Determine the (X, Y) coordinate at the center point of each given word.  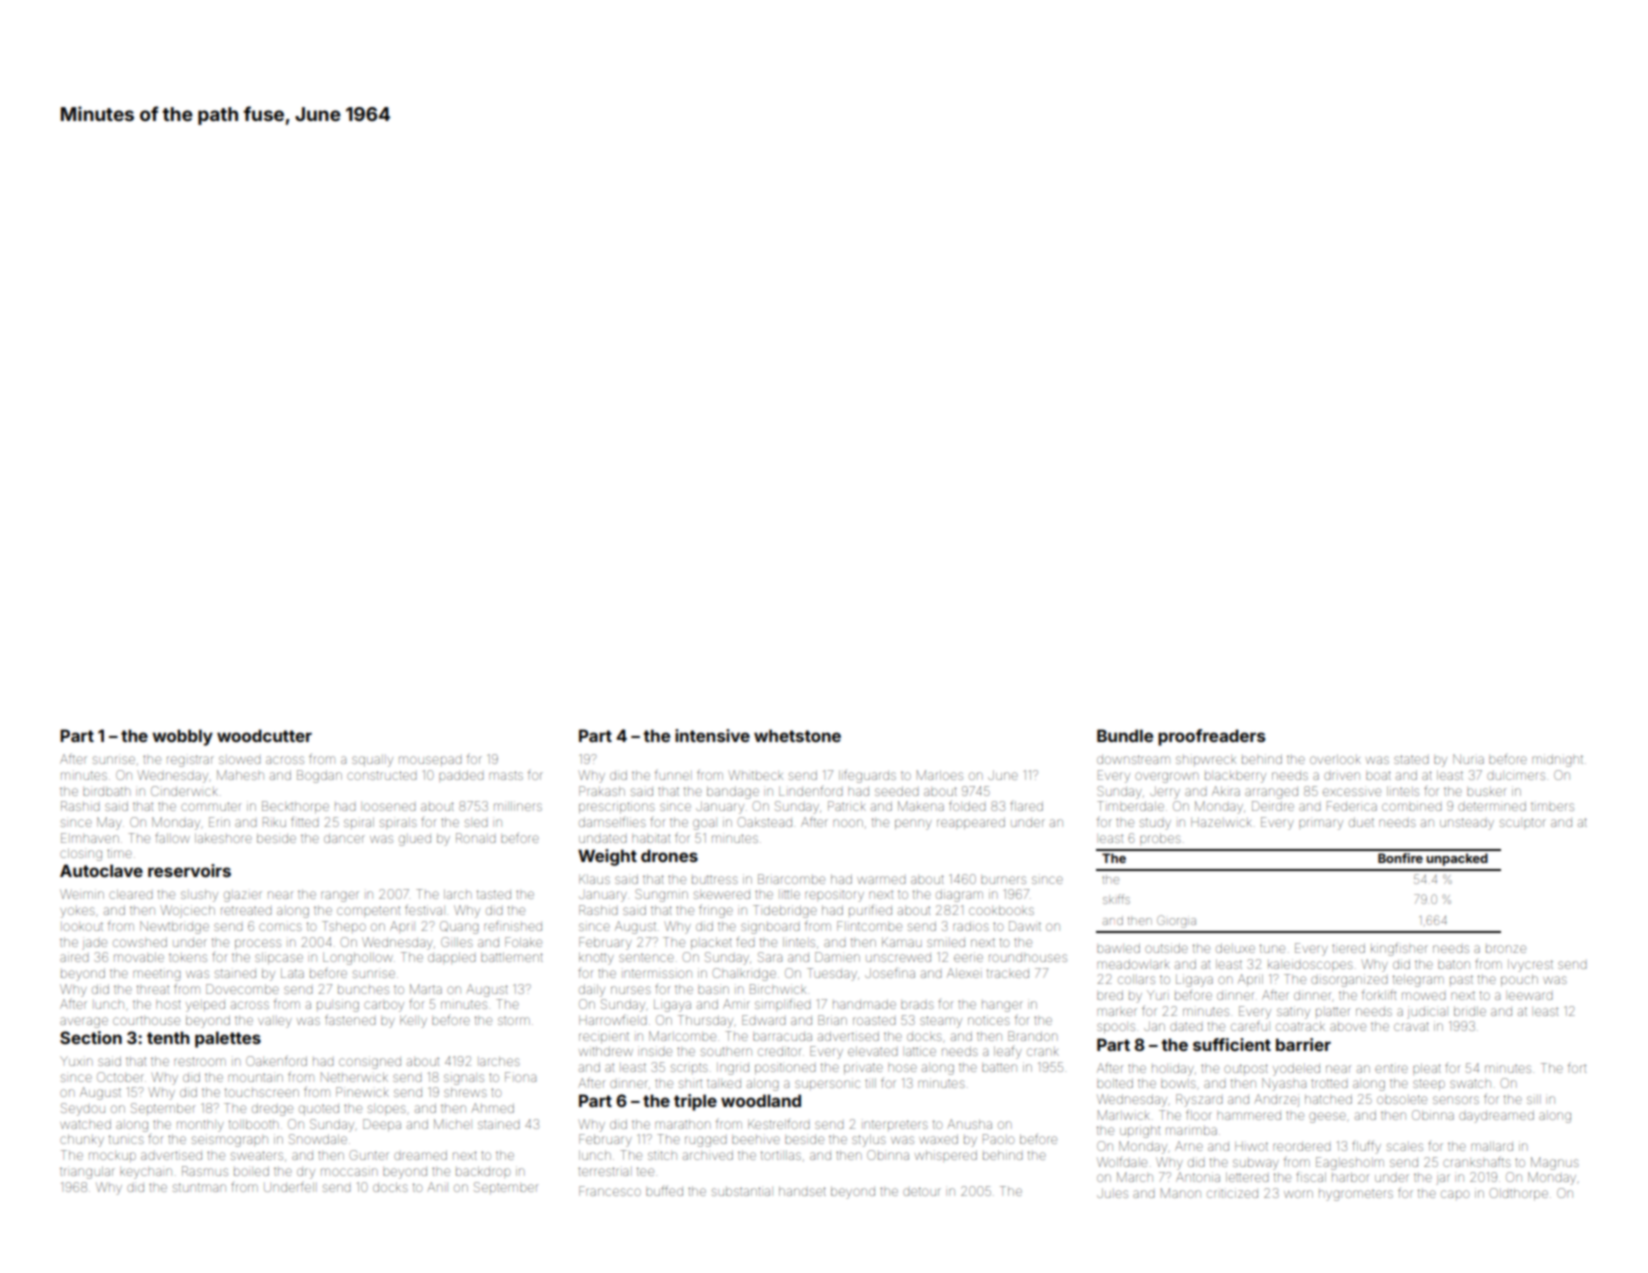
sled (476, 823)
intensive (712, 735)
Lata (292, 973)
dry (306, 1173)
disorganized (1349, 980)
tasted (494, 894)
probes (1160, 838)
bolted (1115, 1083)
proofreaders (1211, 737)
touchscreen (262, 1092)
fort (1577, 1068)
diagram (959, 895)
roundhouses (1028, 957)
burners (1003, 880)
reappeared (971, 823)
